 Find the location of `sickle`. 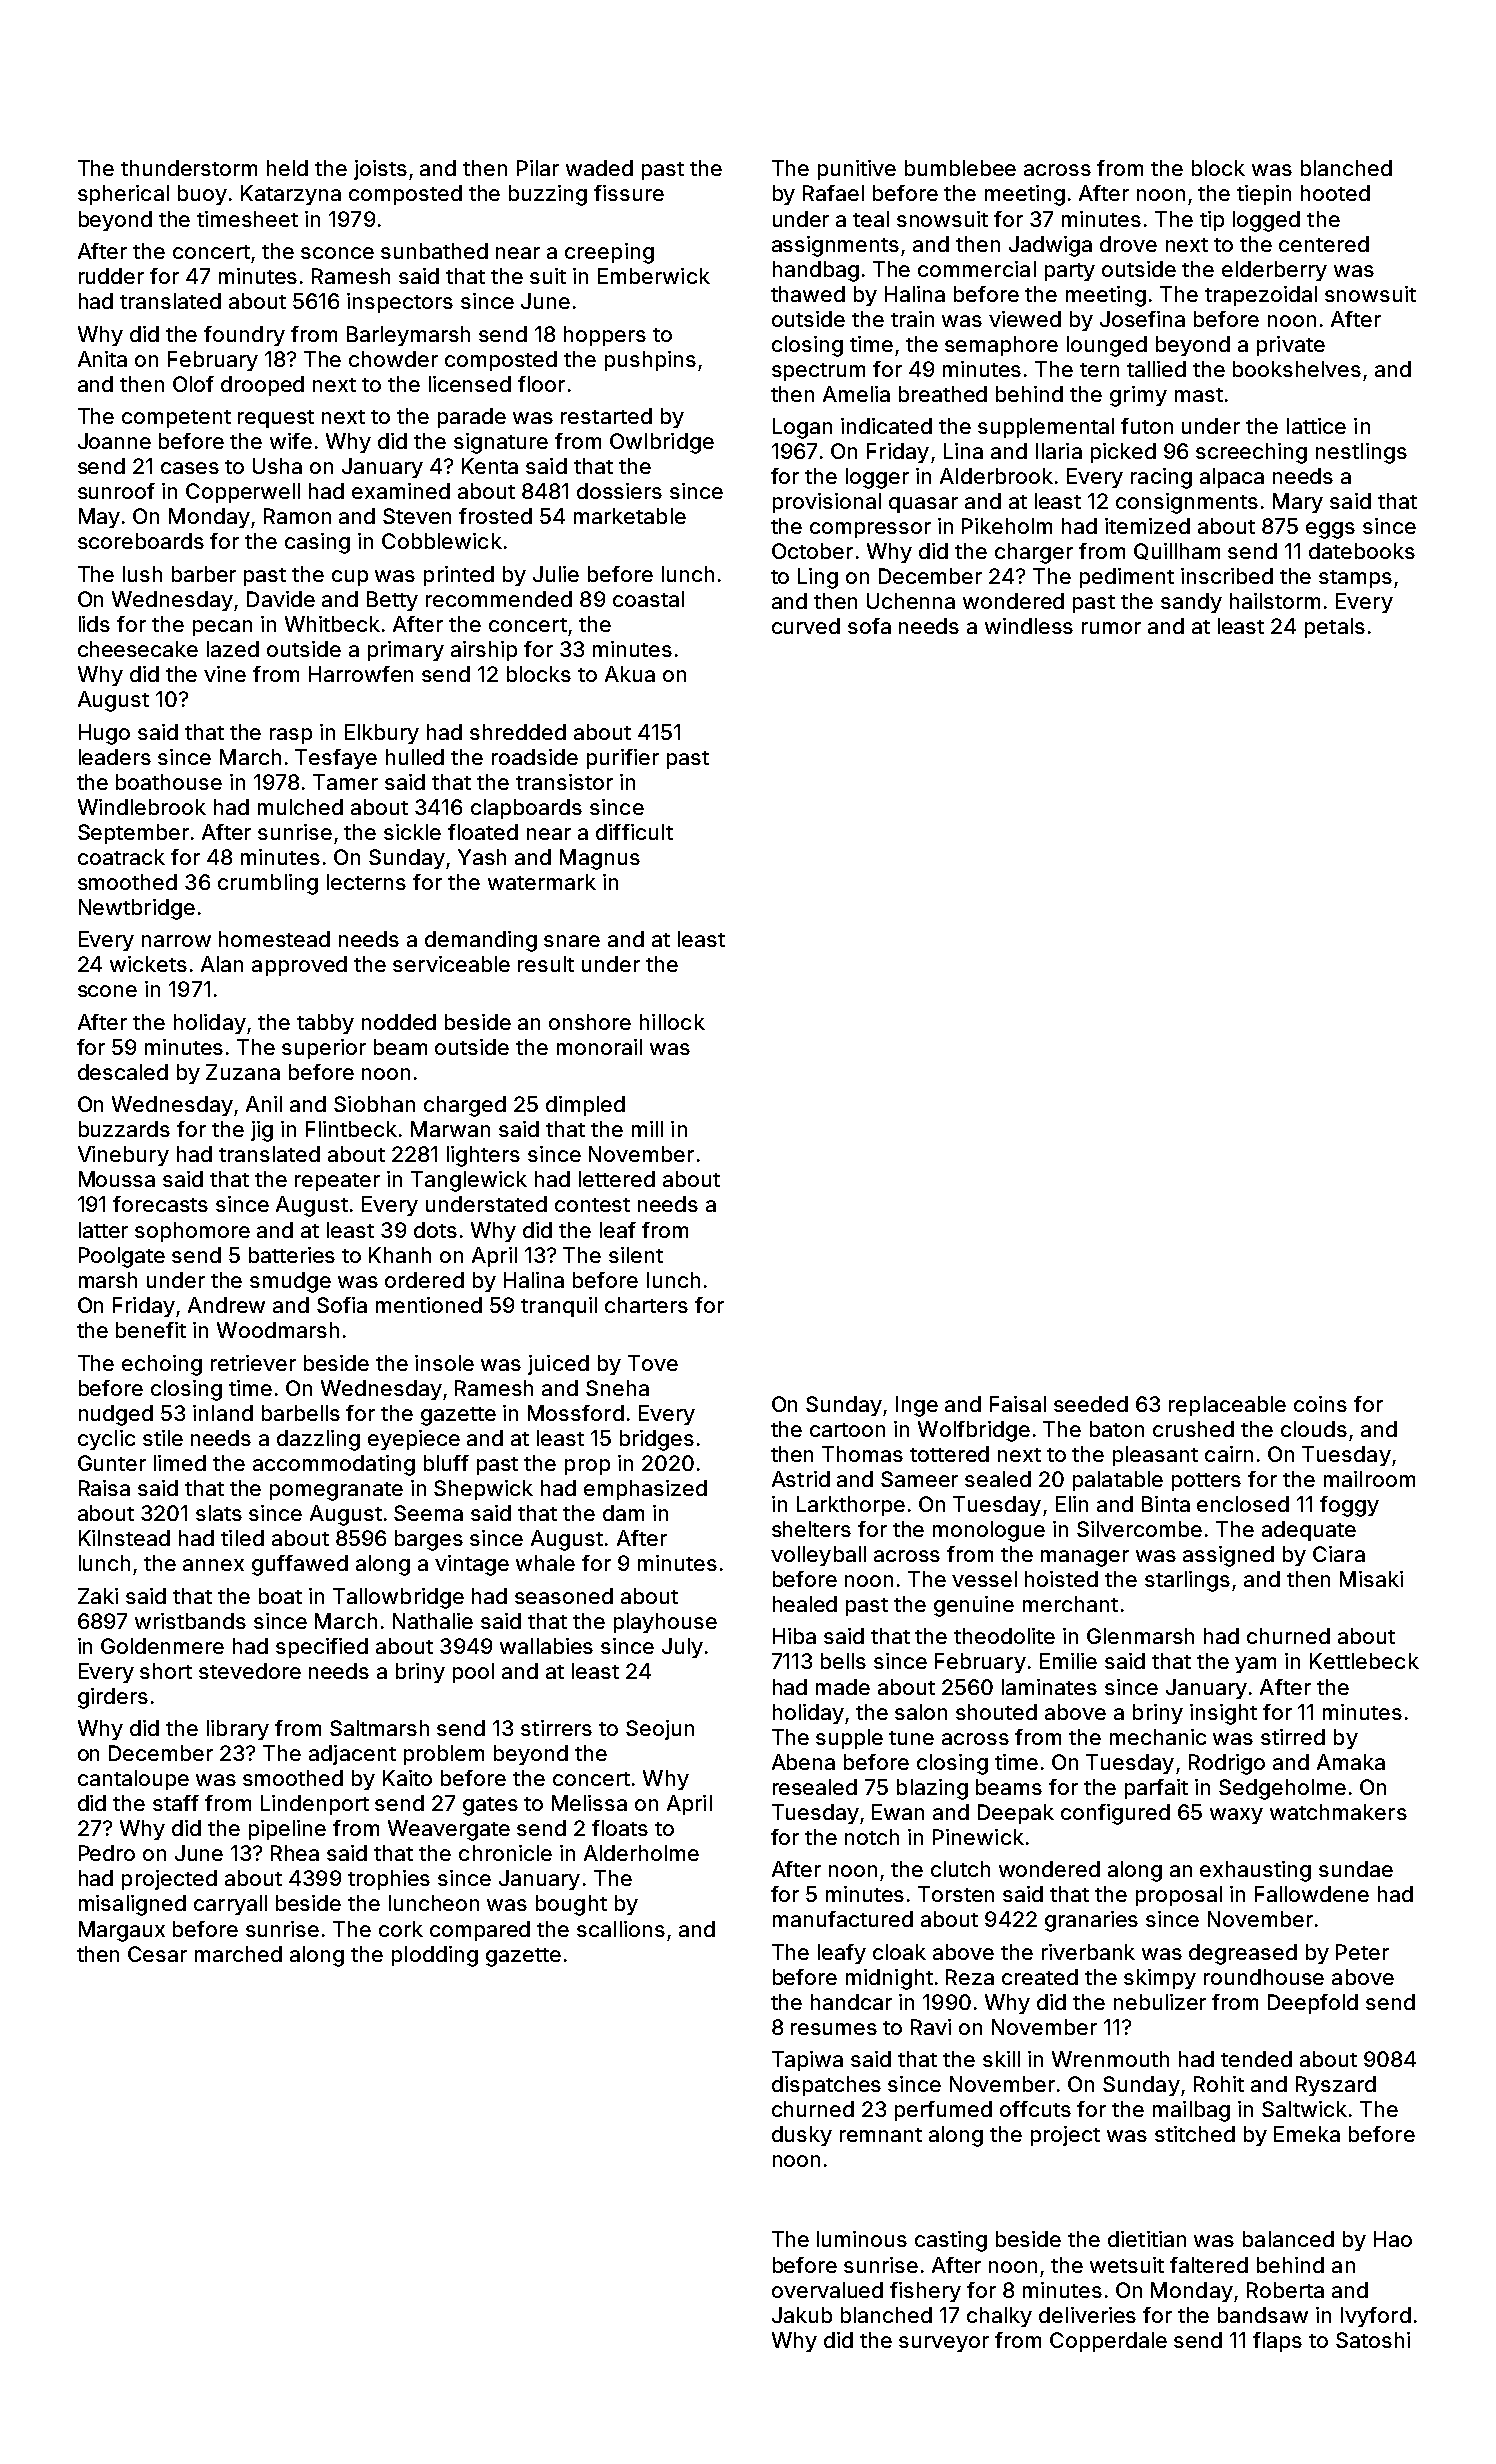

sickle is located at coordinates (412, 832).
